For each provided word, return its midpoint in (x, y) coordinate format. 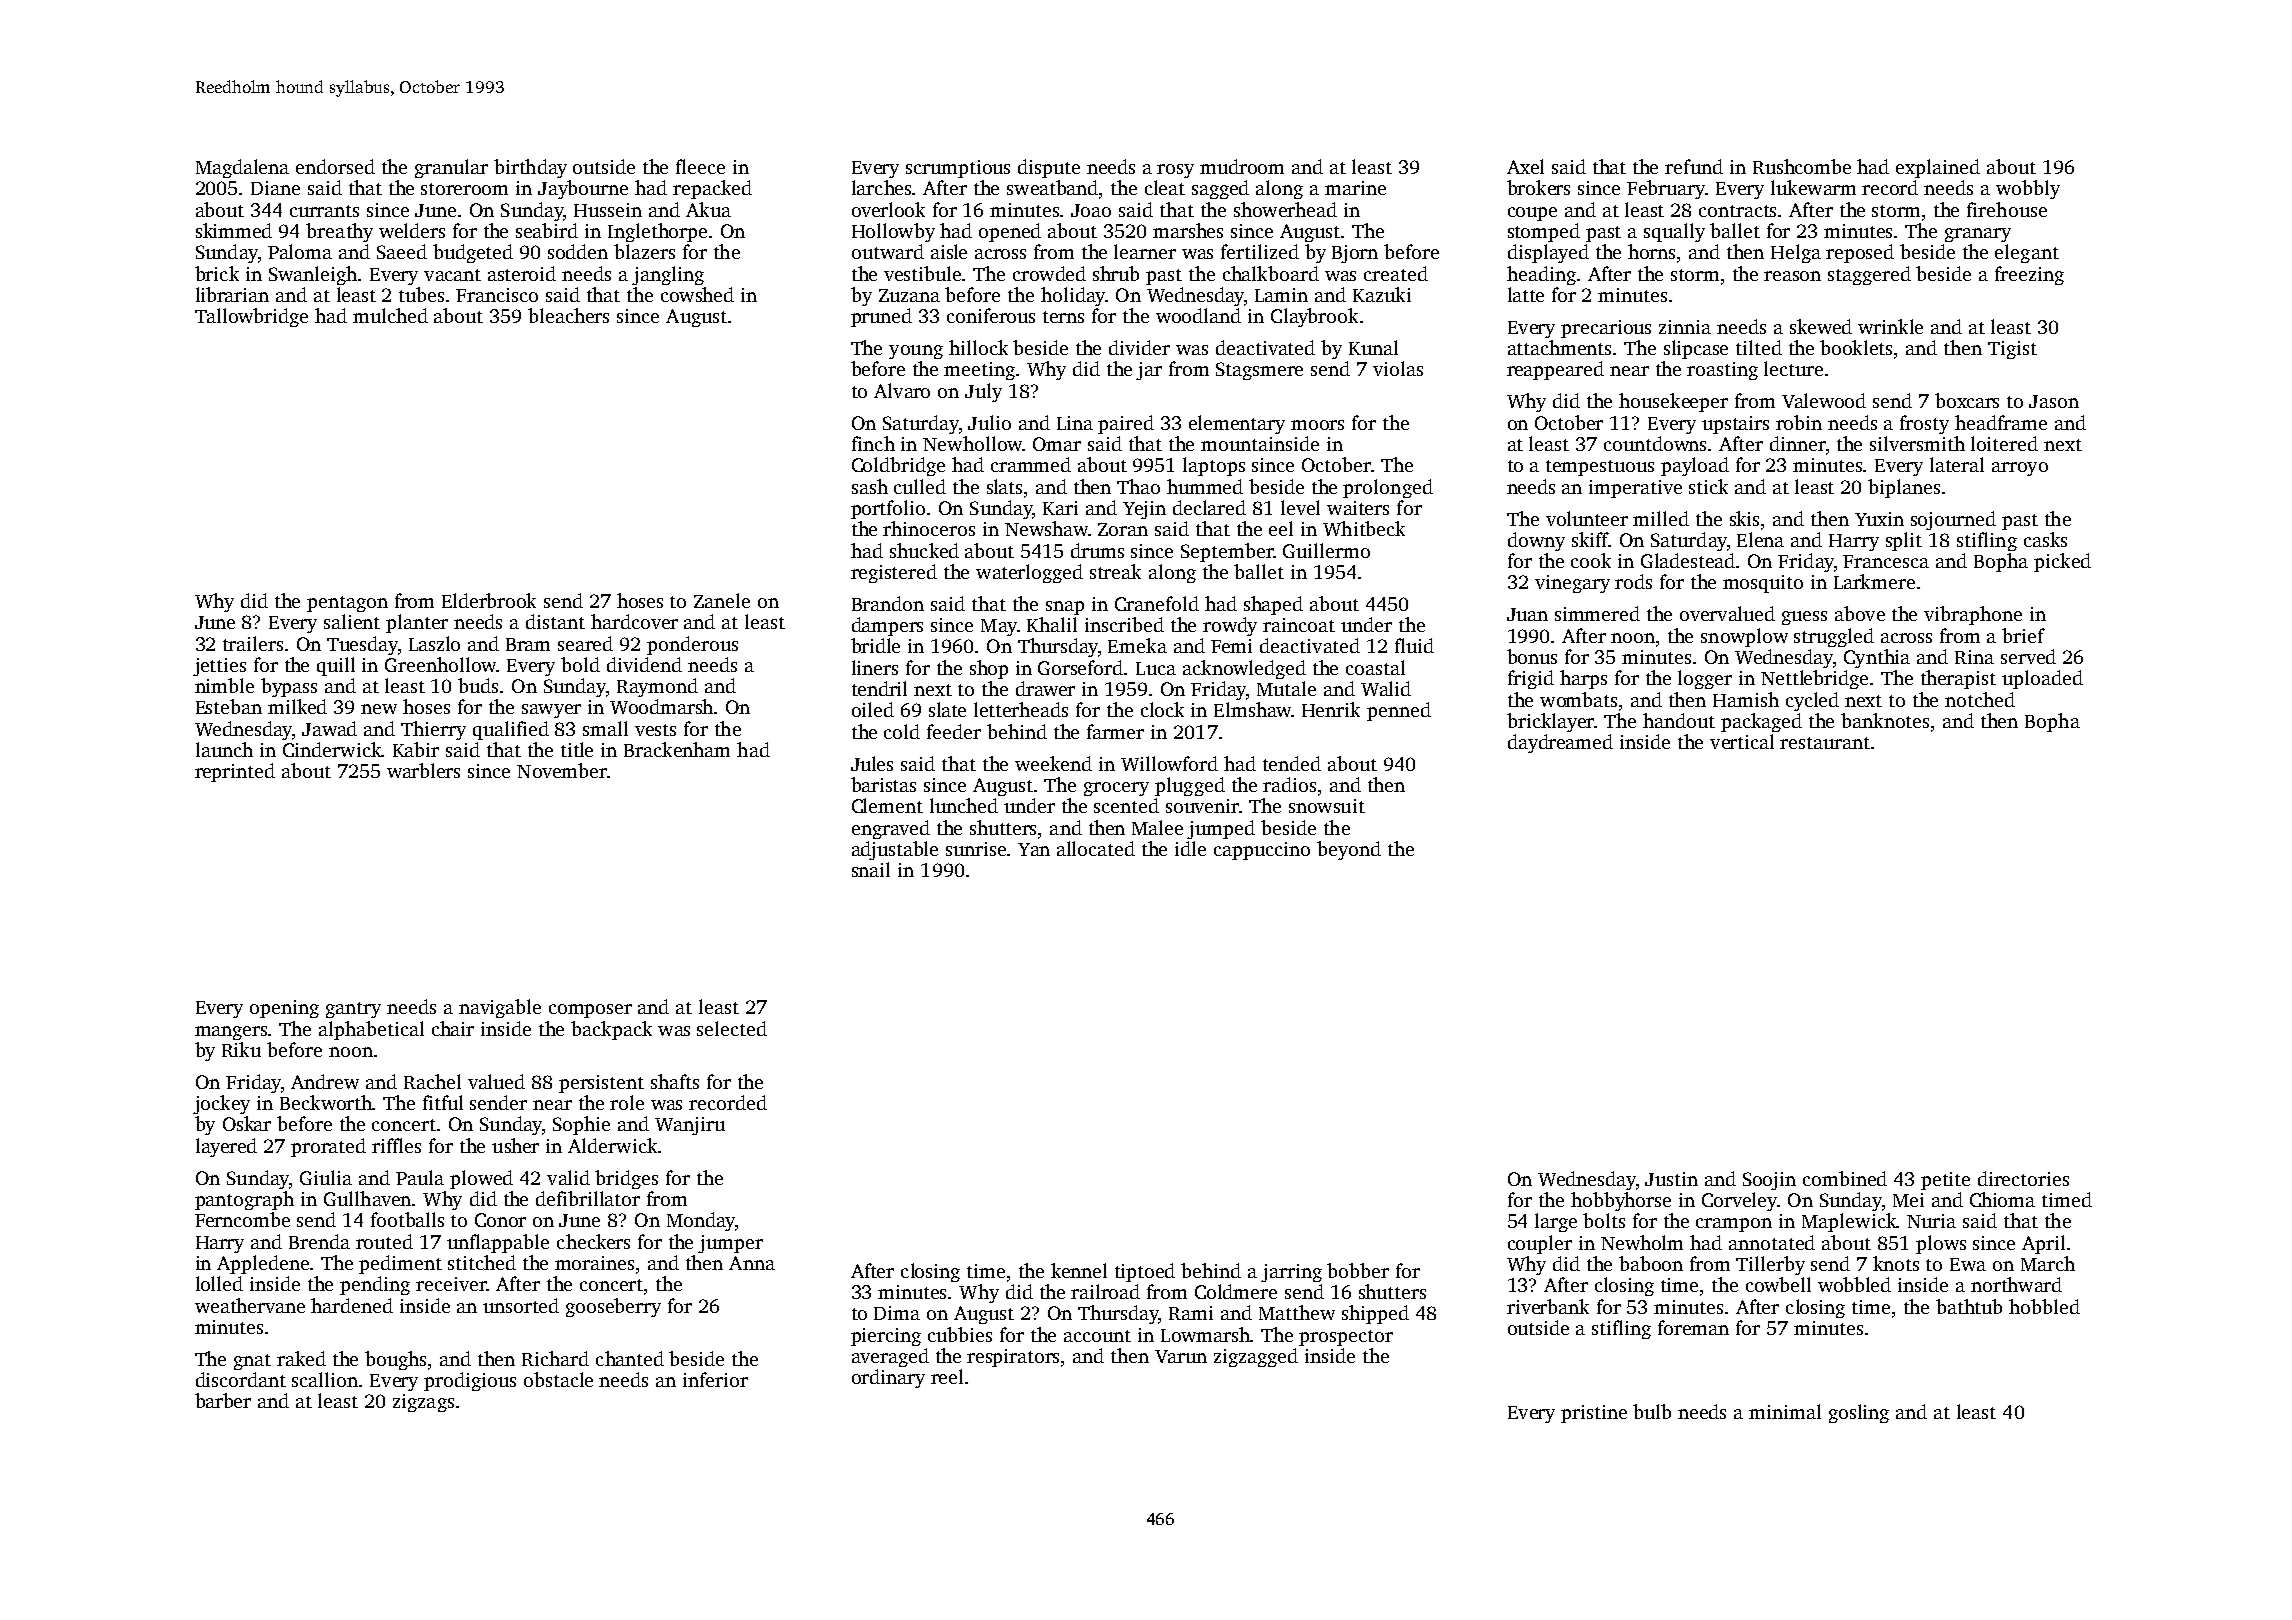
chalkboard (1271, 273)
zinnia (1685, 327)
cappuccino (1262, 851)
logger (1705, 679)
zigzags (423, 1403)
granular (451, 168)
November (562, 770)
